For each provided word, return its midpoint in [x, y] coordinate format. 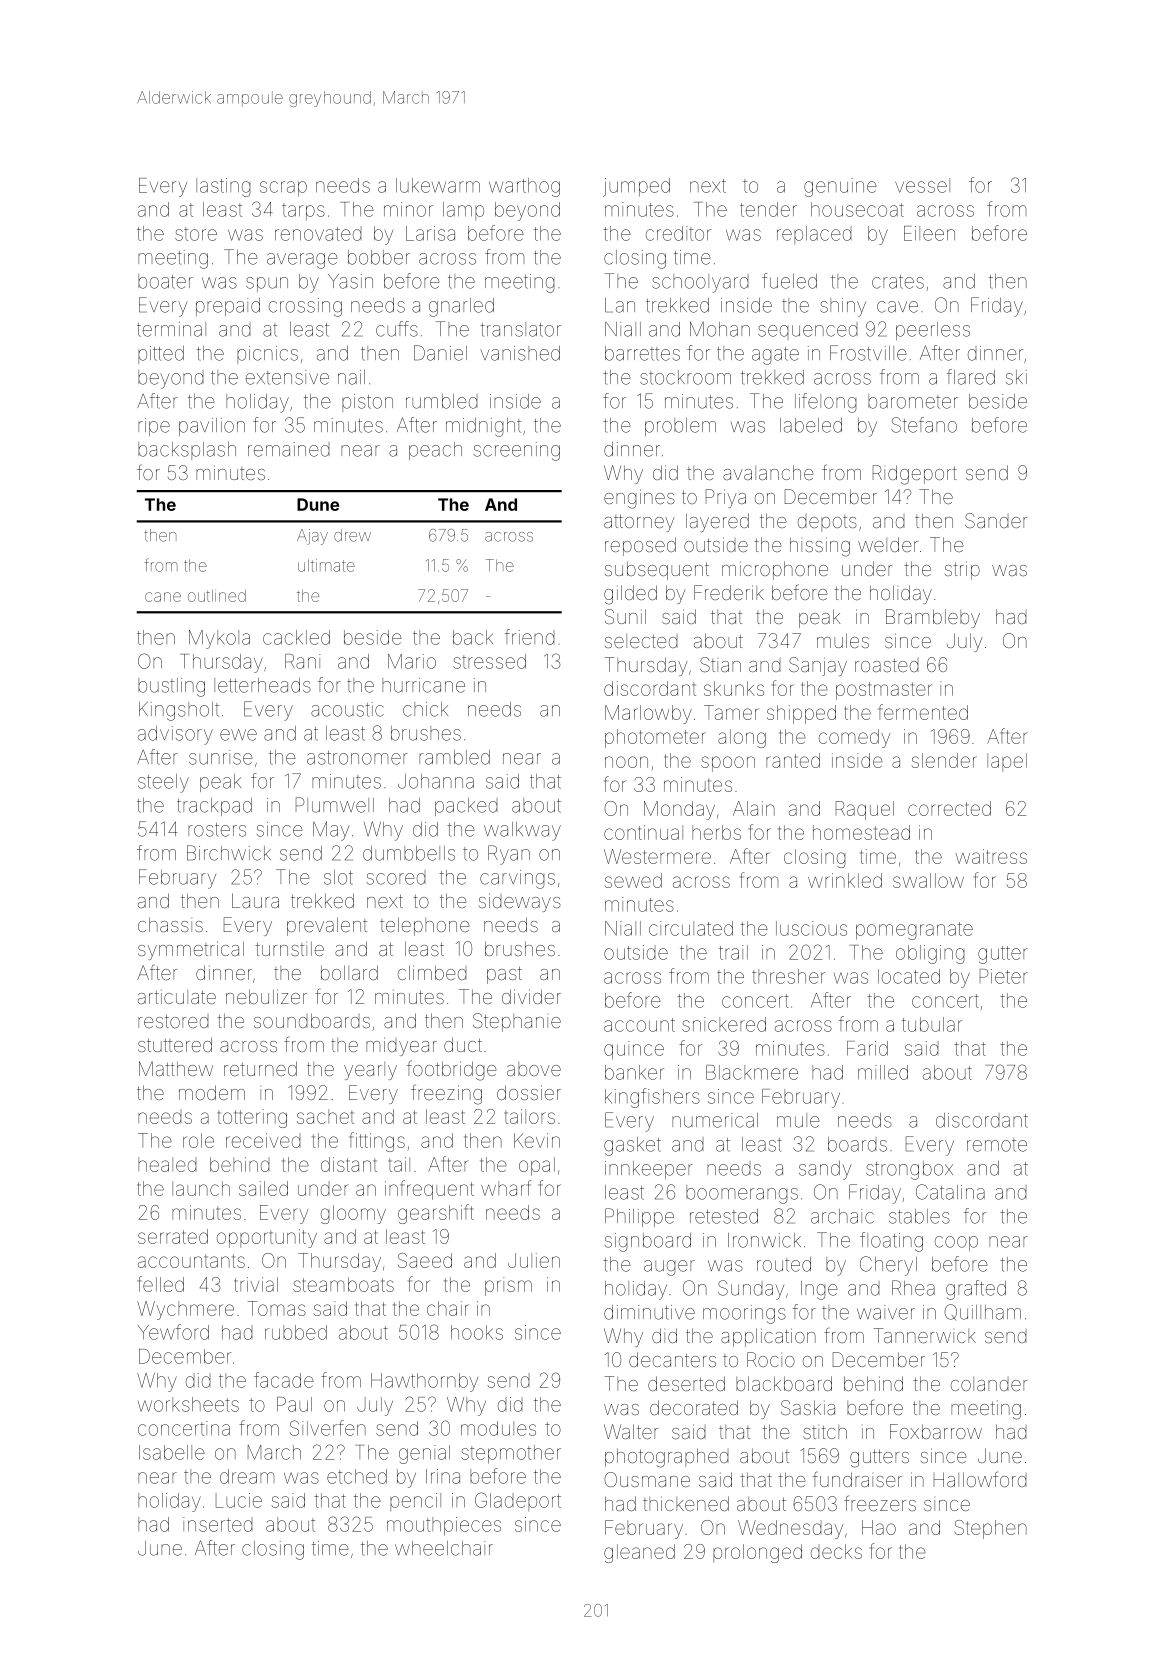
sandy [825, 1170]
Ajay [312, 537]
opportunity [267, 1238]
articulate [177, 997]
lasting [223, 187]
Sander [996, 520]
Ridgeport [915, 475]
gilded [630, 595]
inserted [218, 1524]
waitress [991, 856]
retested [724, 1216]
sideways [520, 902]
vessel [922, 185]
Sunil [625, 616]
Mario [412, 661]
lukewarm [438, 185]
